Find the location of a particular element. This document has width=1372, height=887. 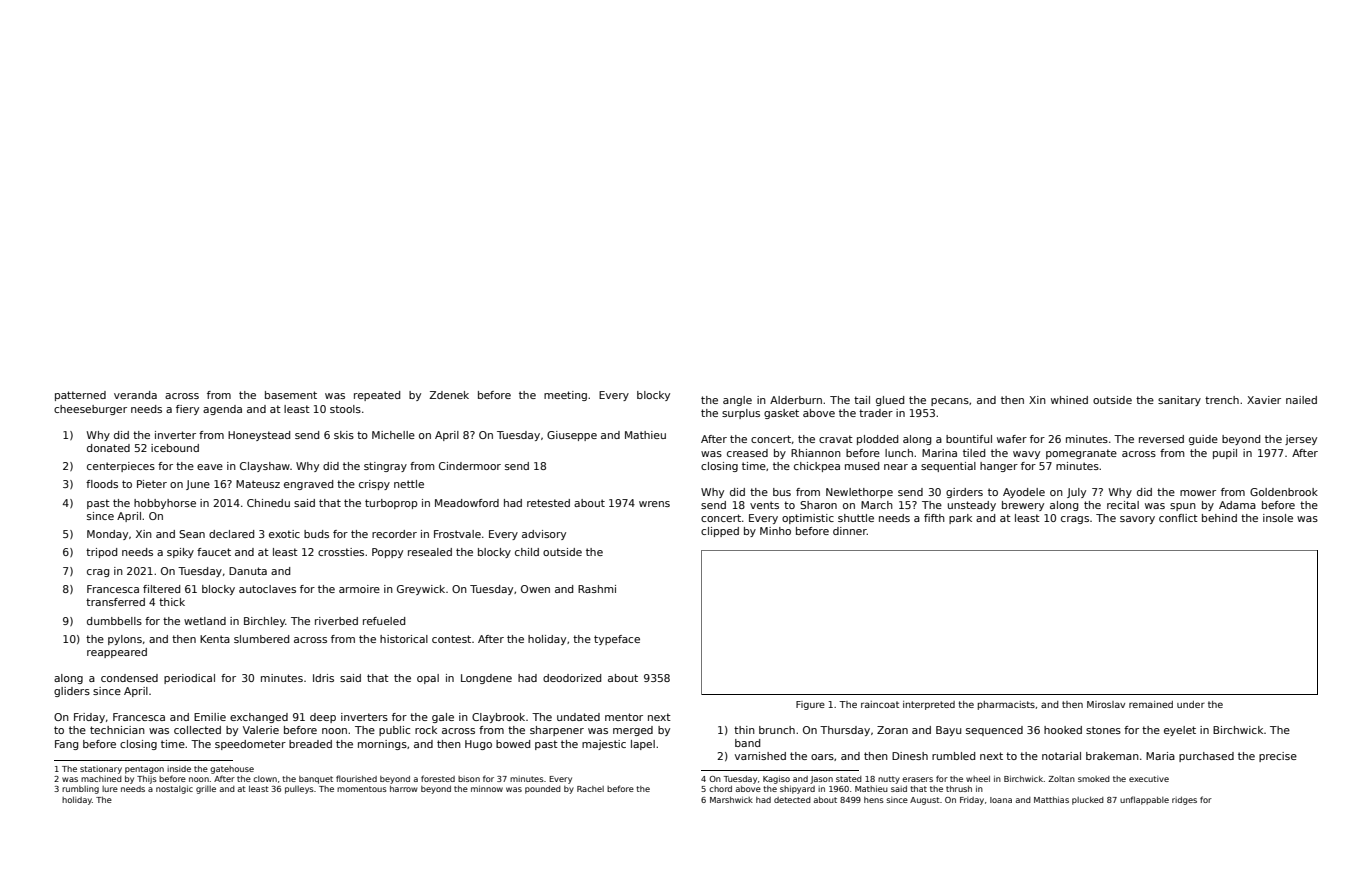

pylons is located at coordinates (125, 640).
